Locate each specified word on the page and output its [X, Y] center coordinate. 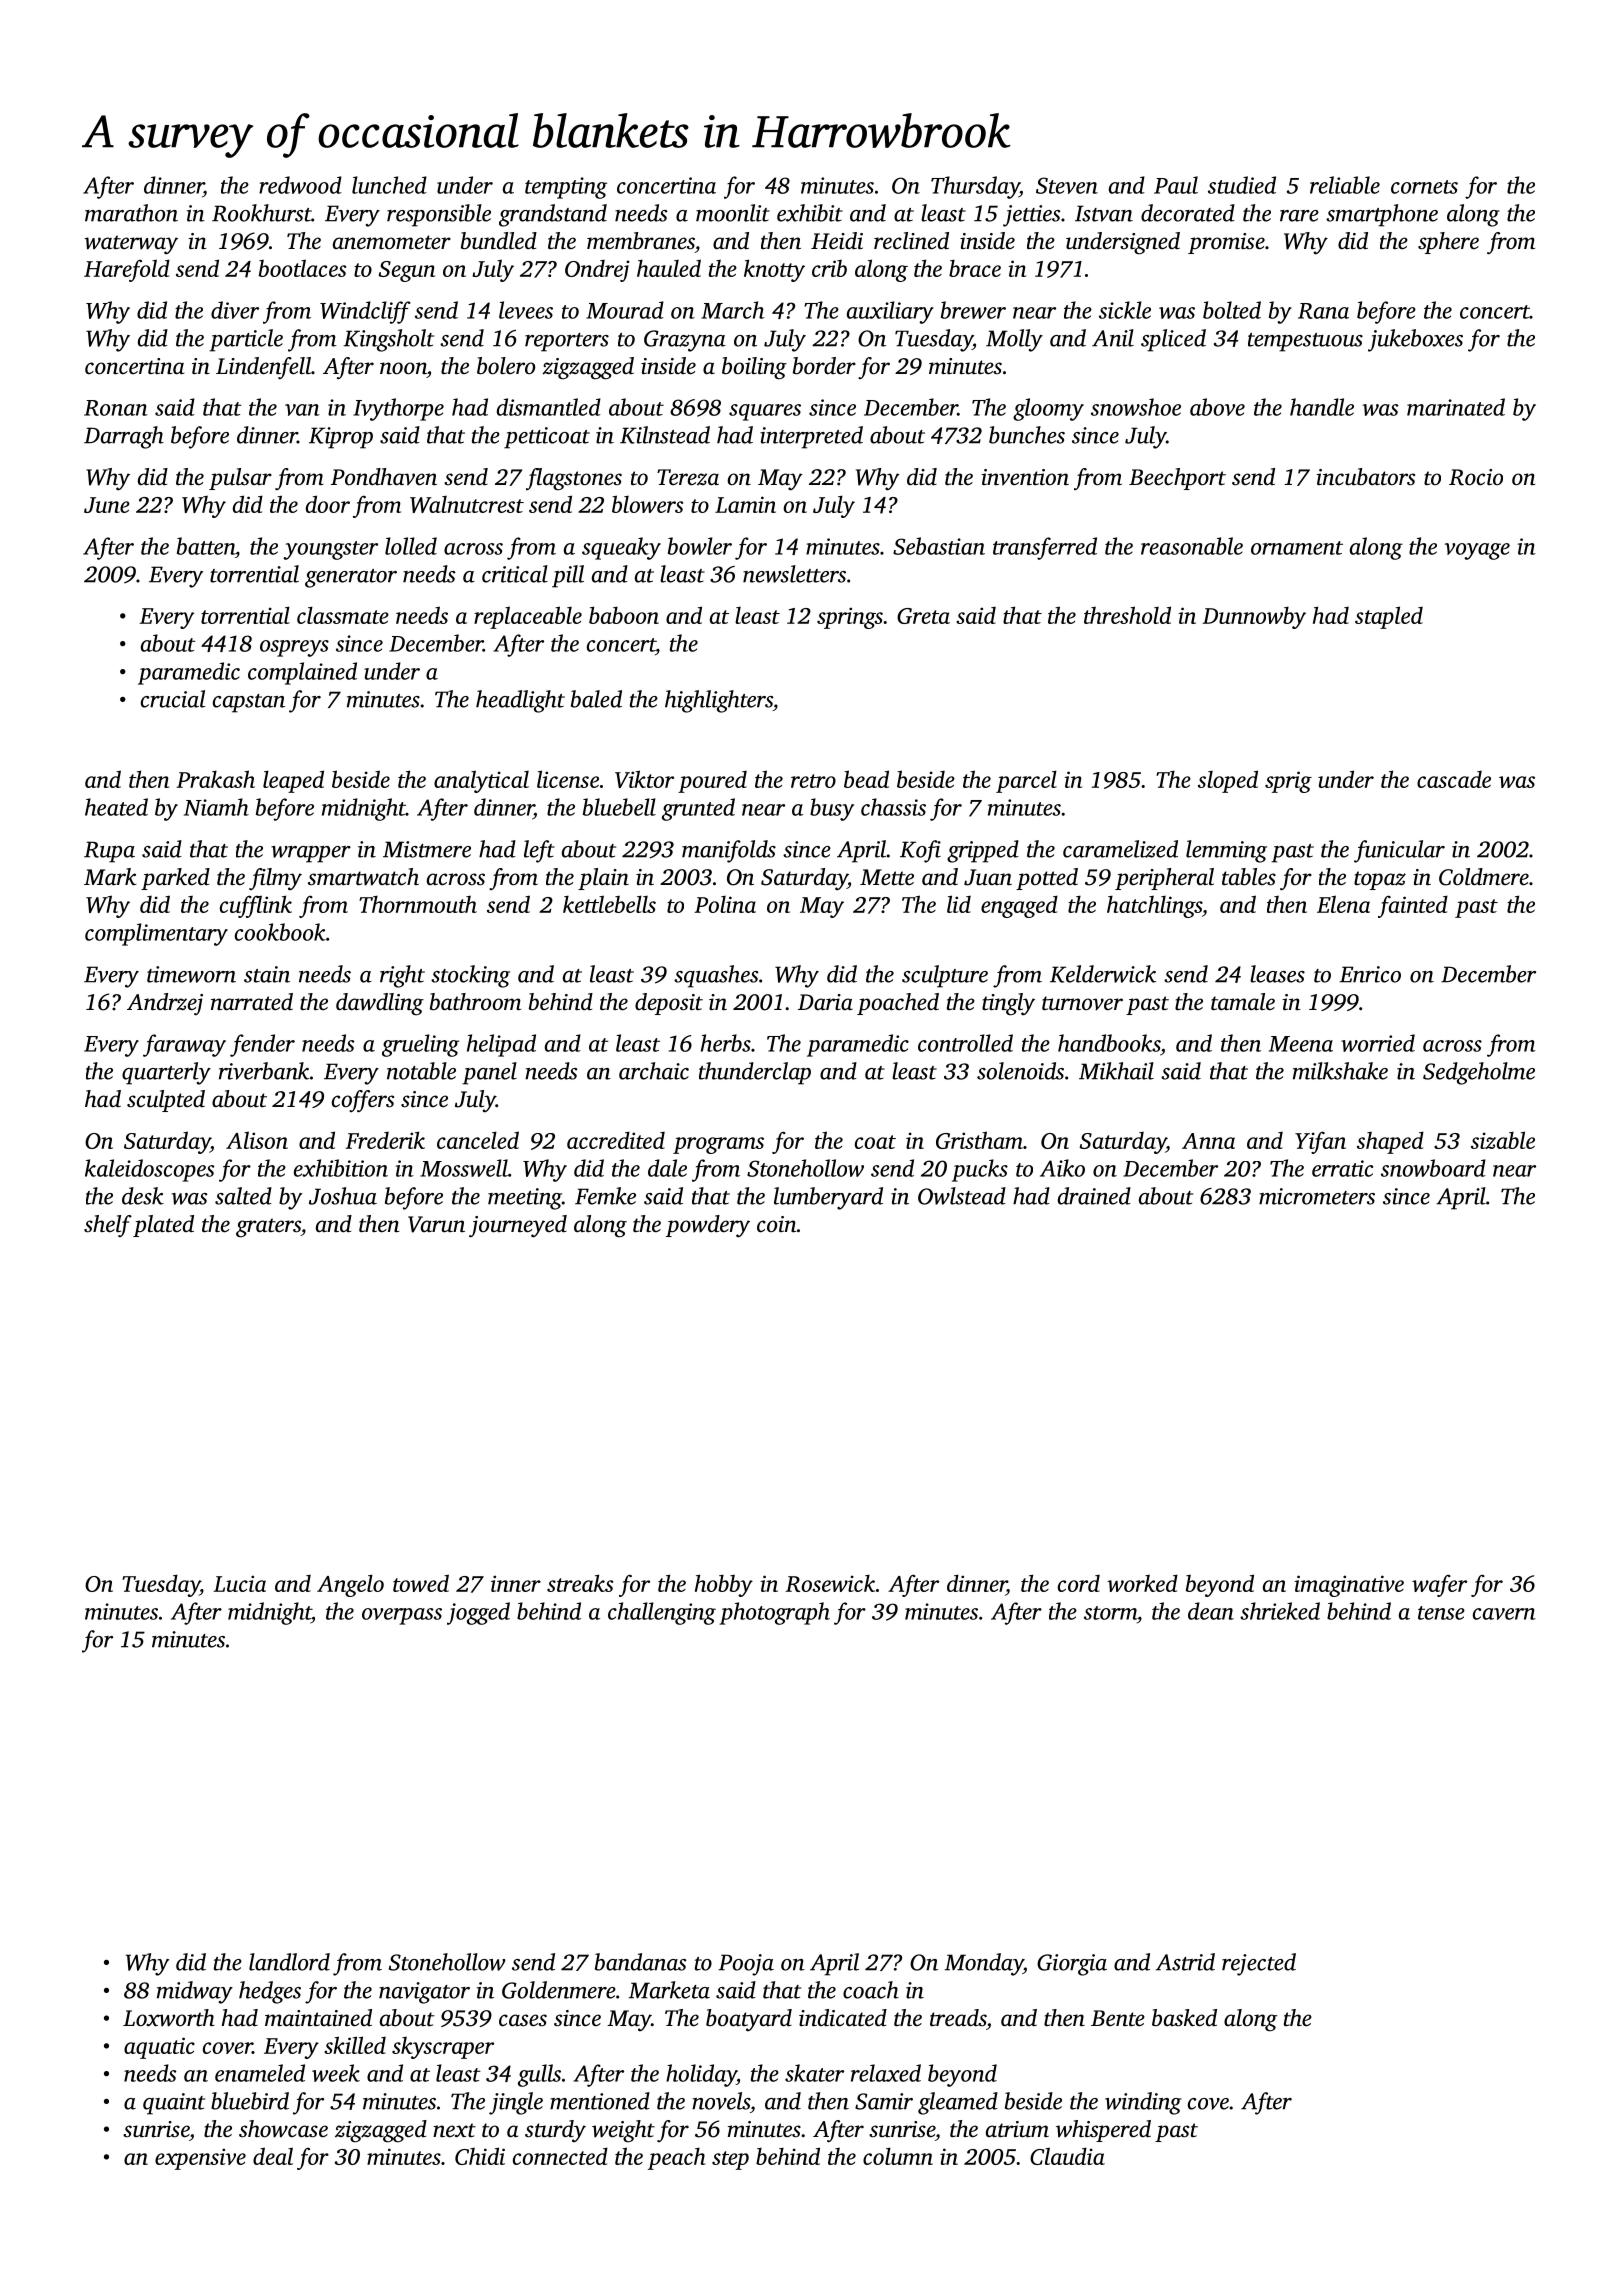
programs [718, 1145]
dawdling [380, 1004]
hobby [724, 1585]
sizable [1503, 1140]
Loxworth [169, 2018]
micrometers [1317, 1196]
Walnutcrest [467, 504]
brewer [973, 310]
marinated [1456, 407]
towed [421, 1583]
